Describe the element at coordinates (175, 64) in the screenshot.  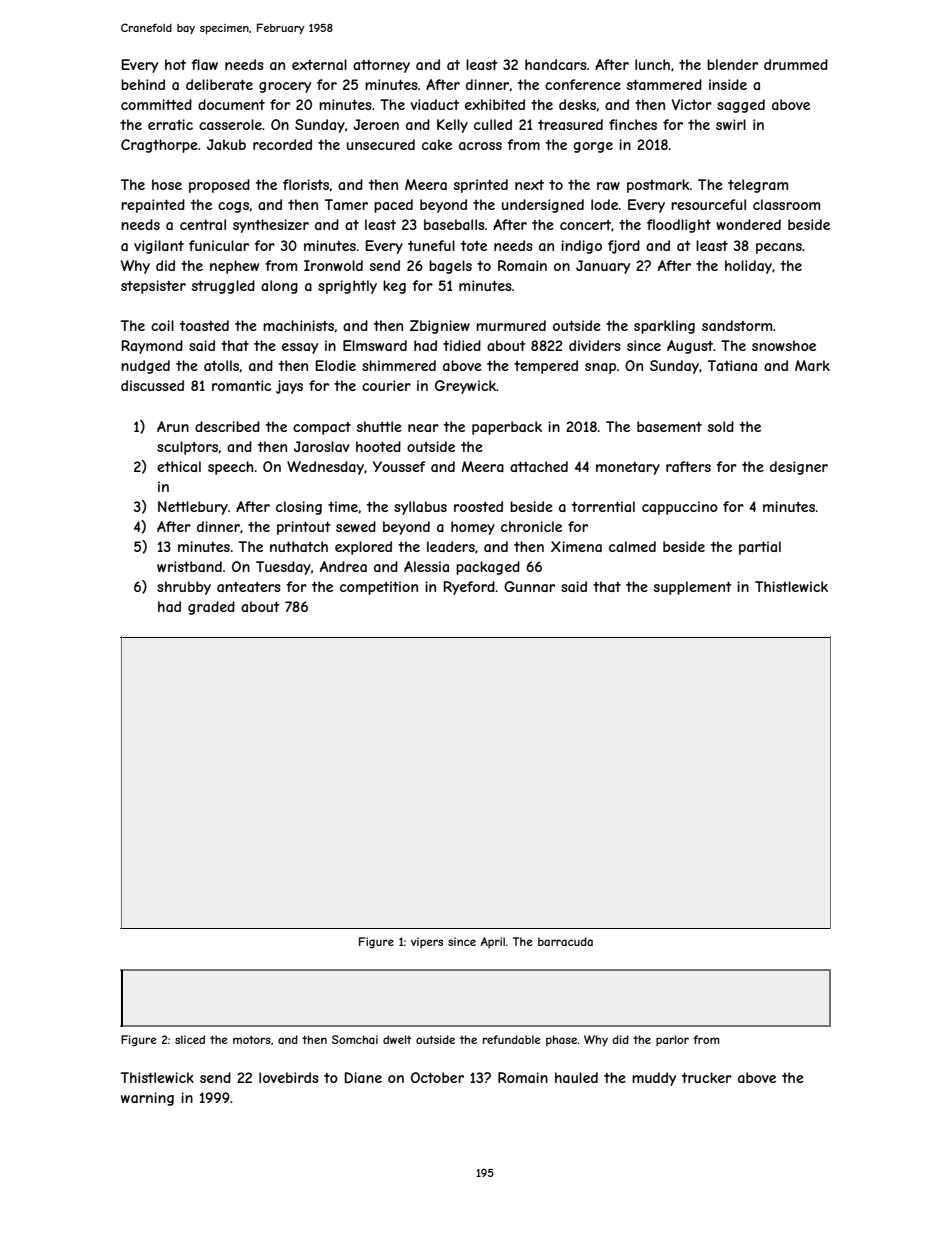
I see `hot` at that location.
